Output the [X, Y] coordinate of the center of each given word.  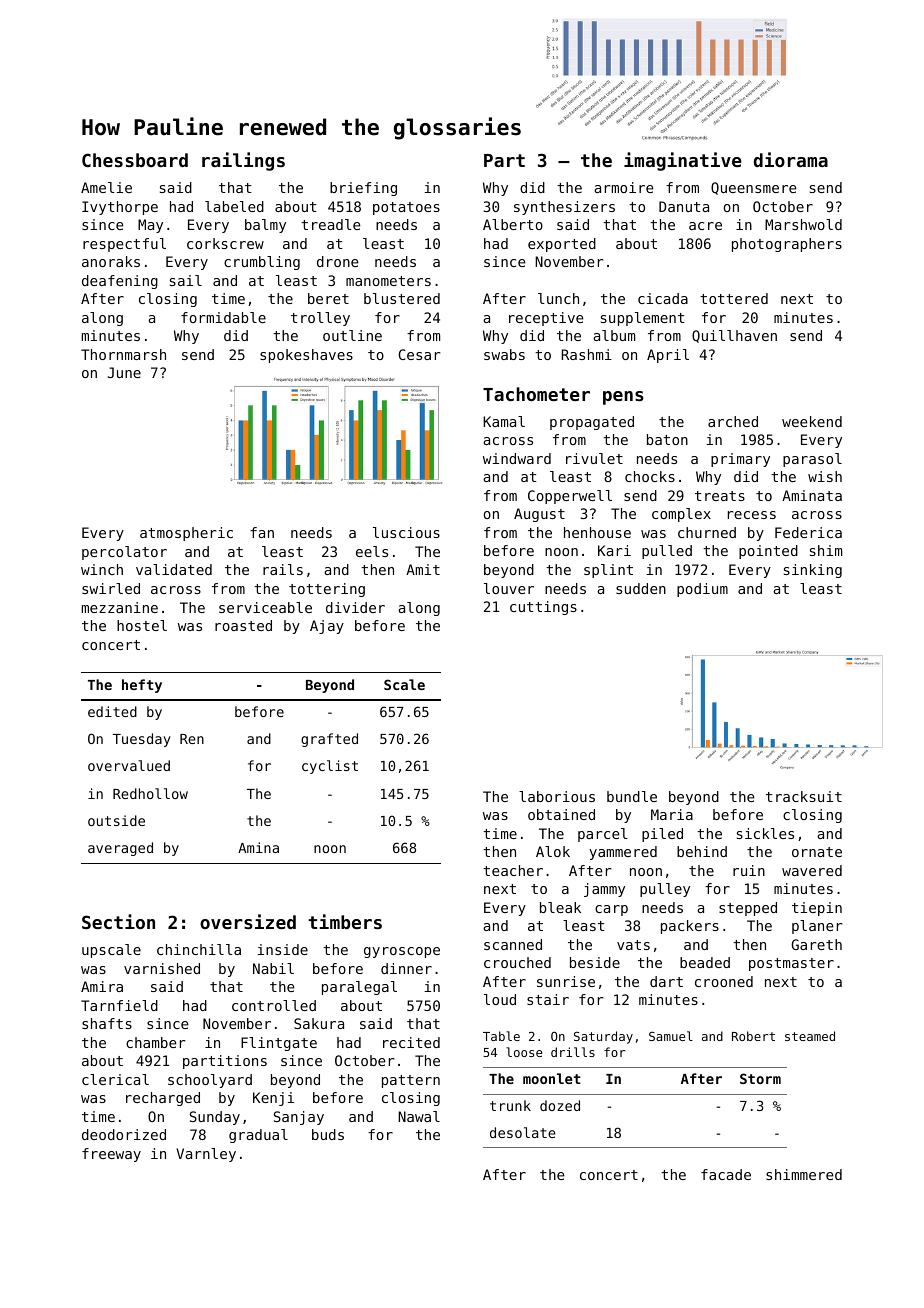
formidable [223, 317]
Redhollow [150, 793]
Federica [808, 532]
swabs [504, 354]
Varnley [206, 1155]
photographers [787, 245]
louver [509, 588]
